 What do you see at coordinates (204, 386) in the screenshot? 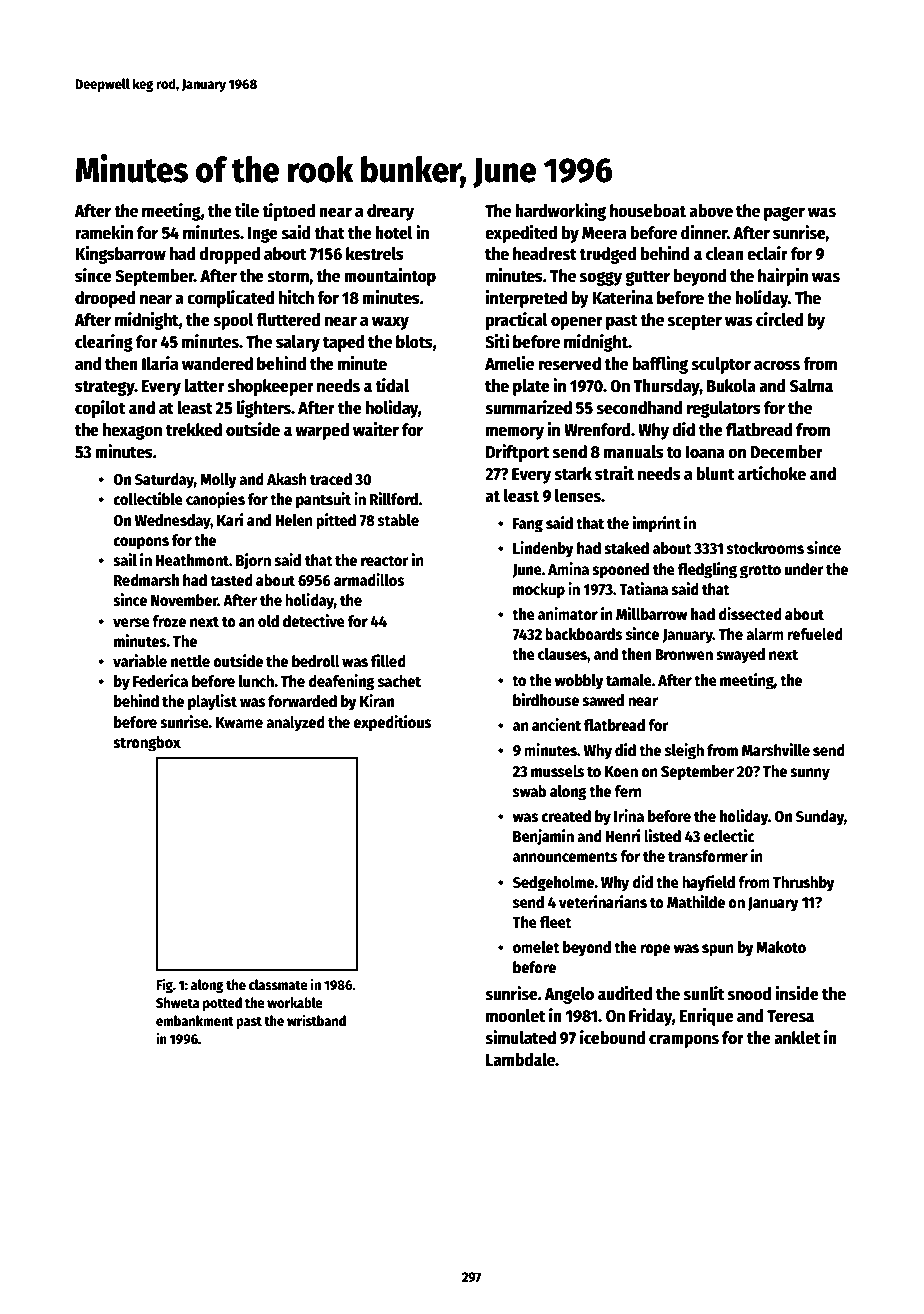
I see `latter` at bounding box center [204, 386].
